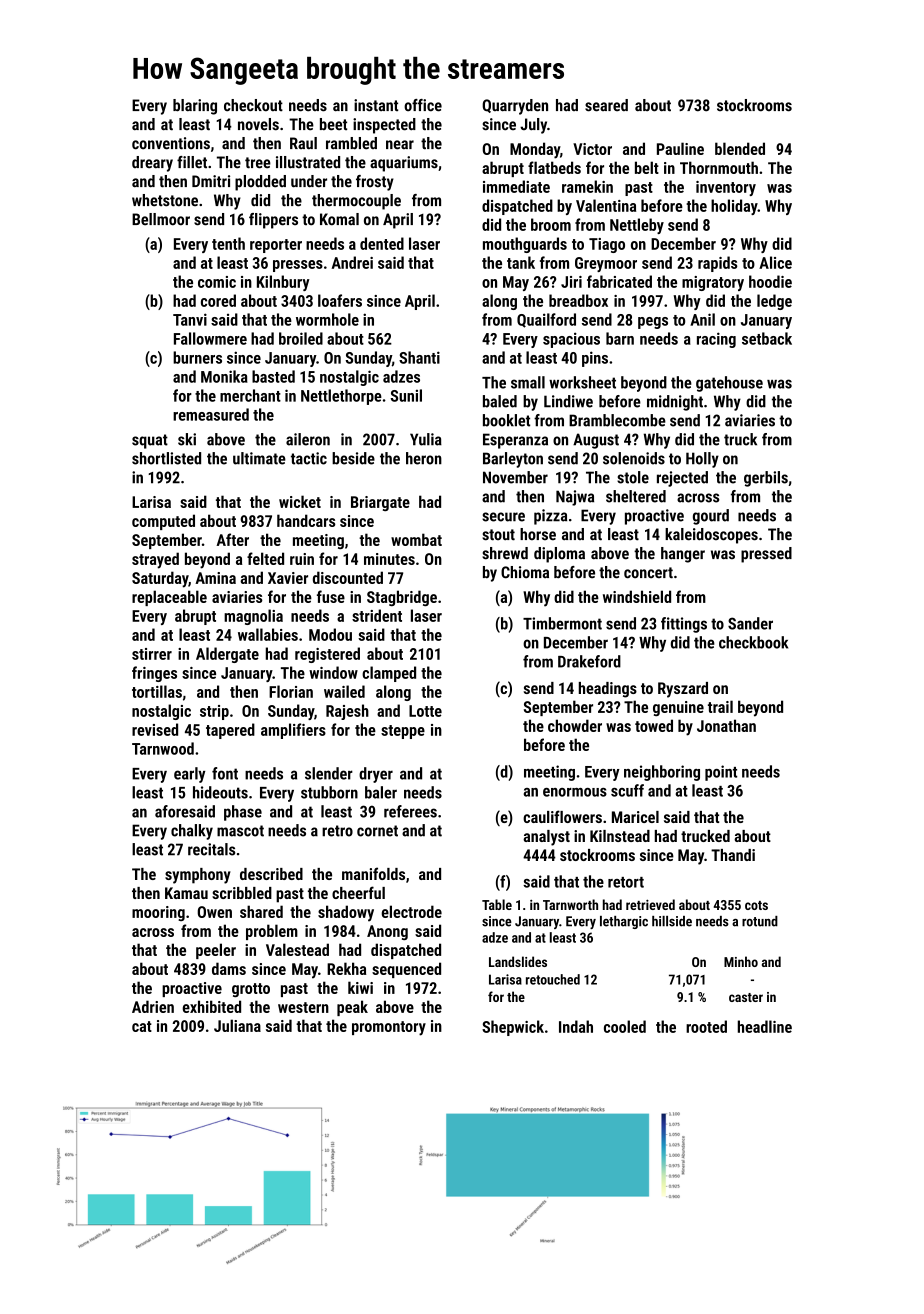 This screenshot has width=924, height=1314. I want to click on neighboring, so click(662, 773).
